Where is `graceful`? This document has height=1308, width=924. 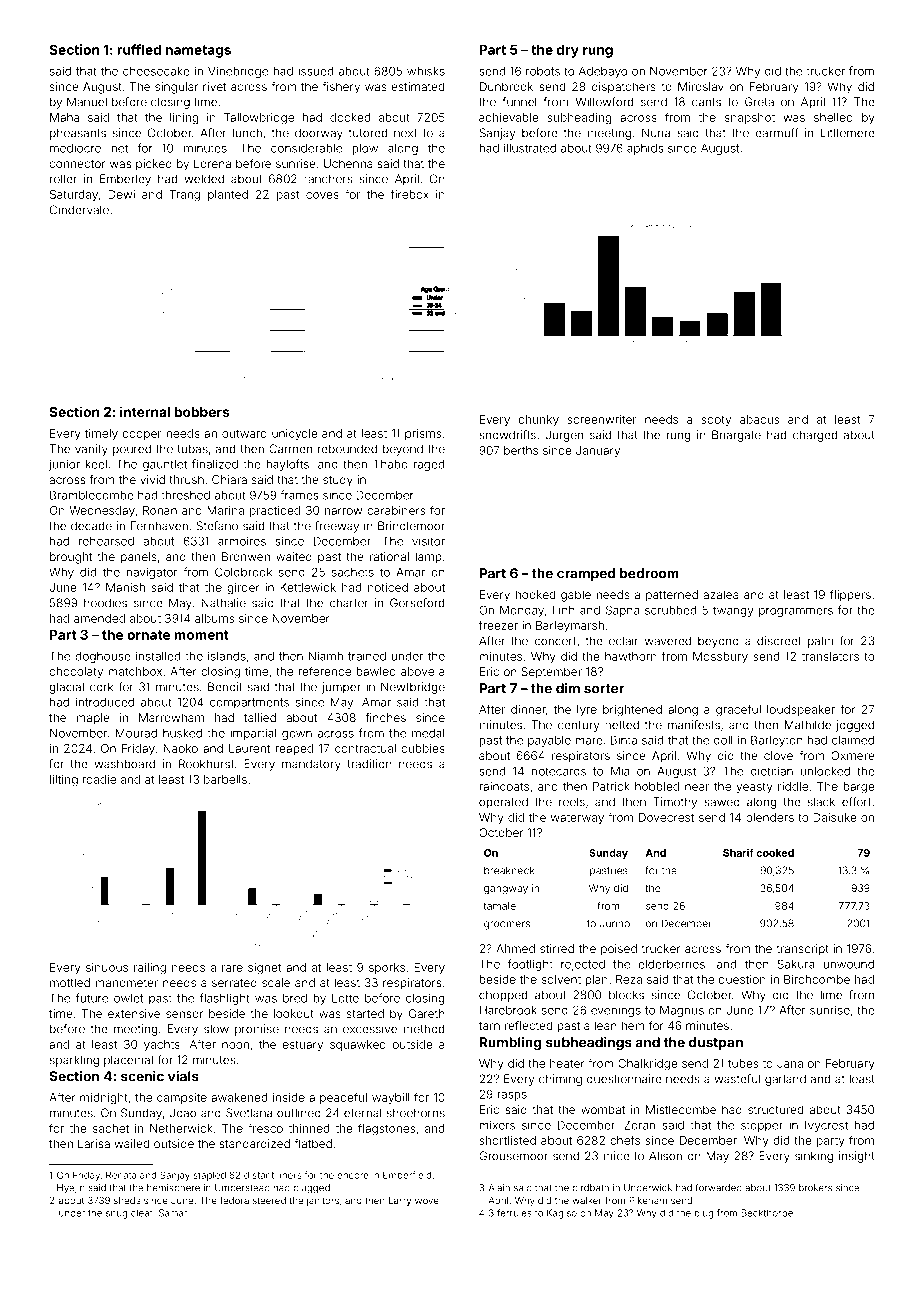 graceful is located at coordinates (738, 710).
